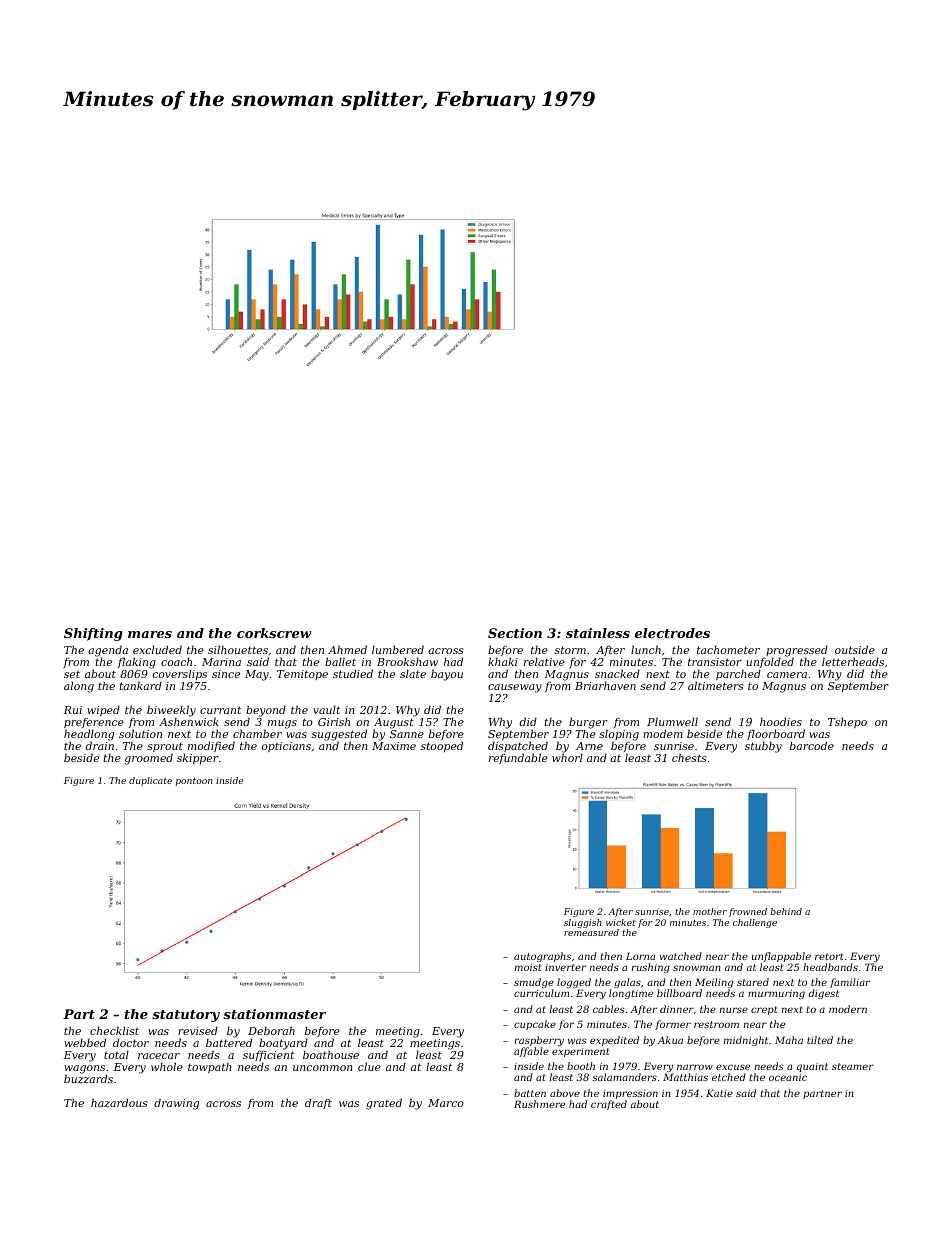 The image size is (952, 1233). What do you see at coordinates (274, 633) in the page?
I see `corkscrew` at bounding box center [274, 633].
